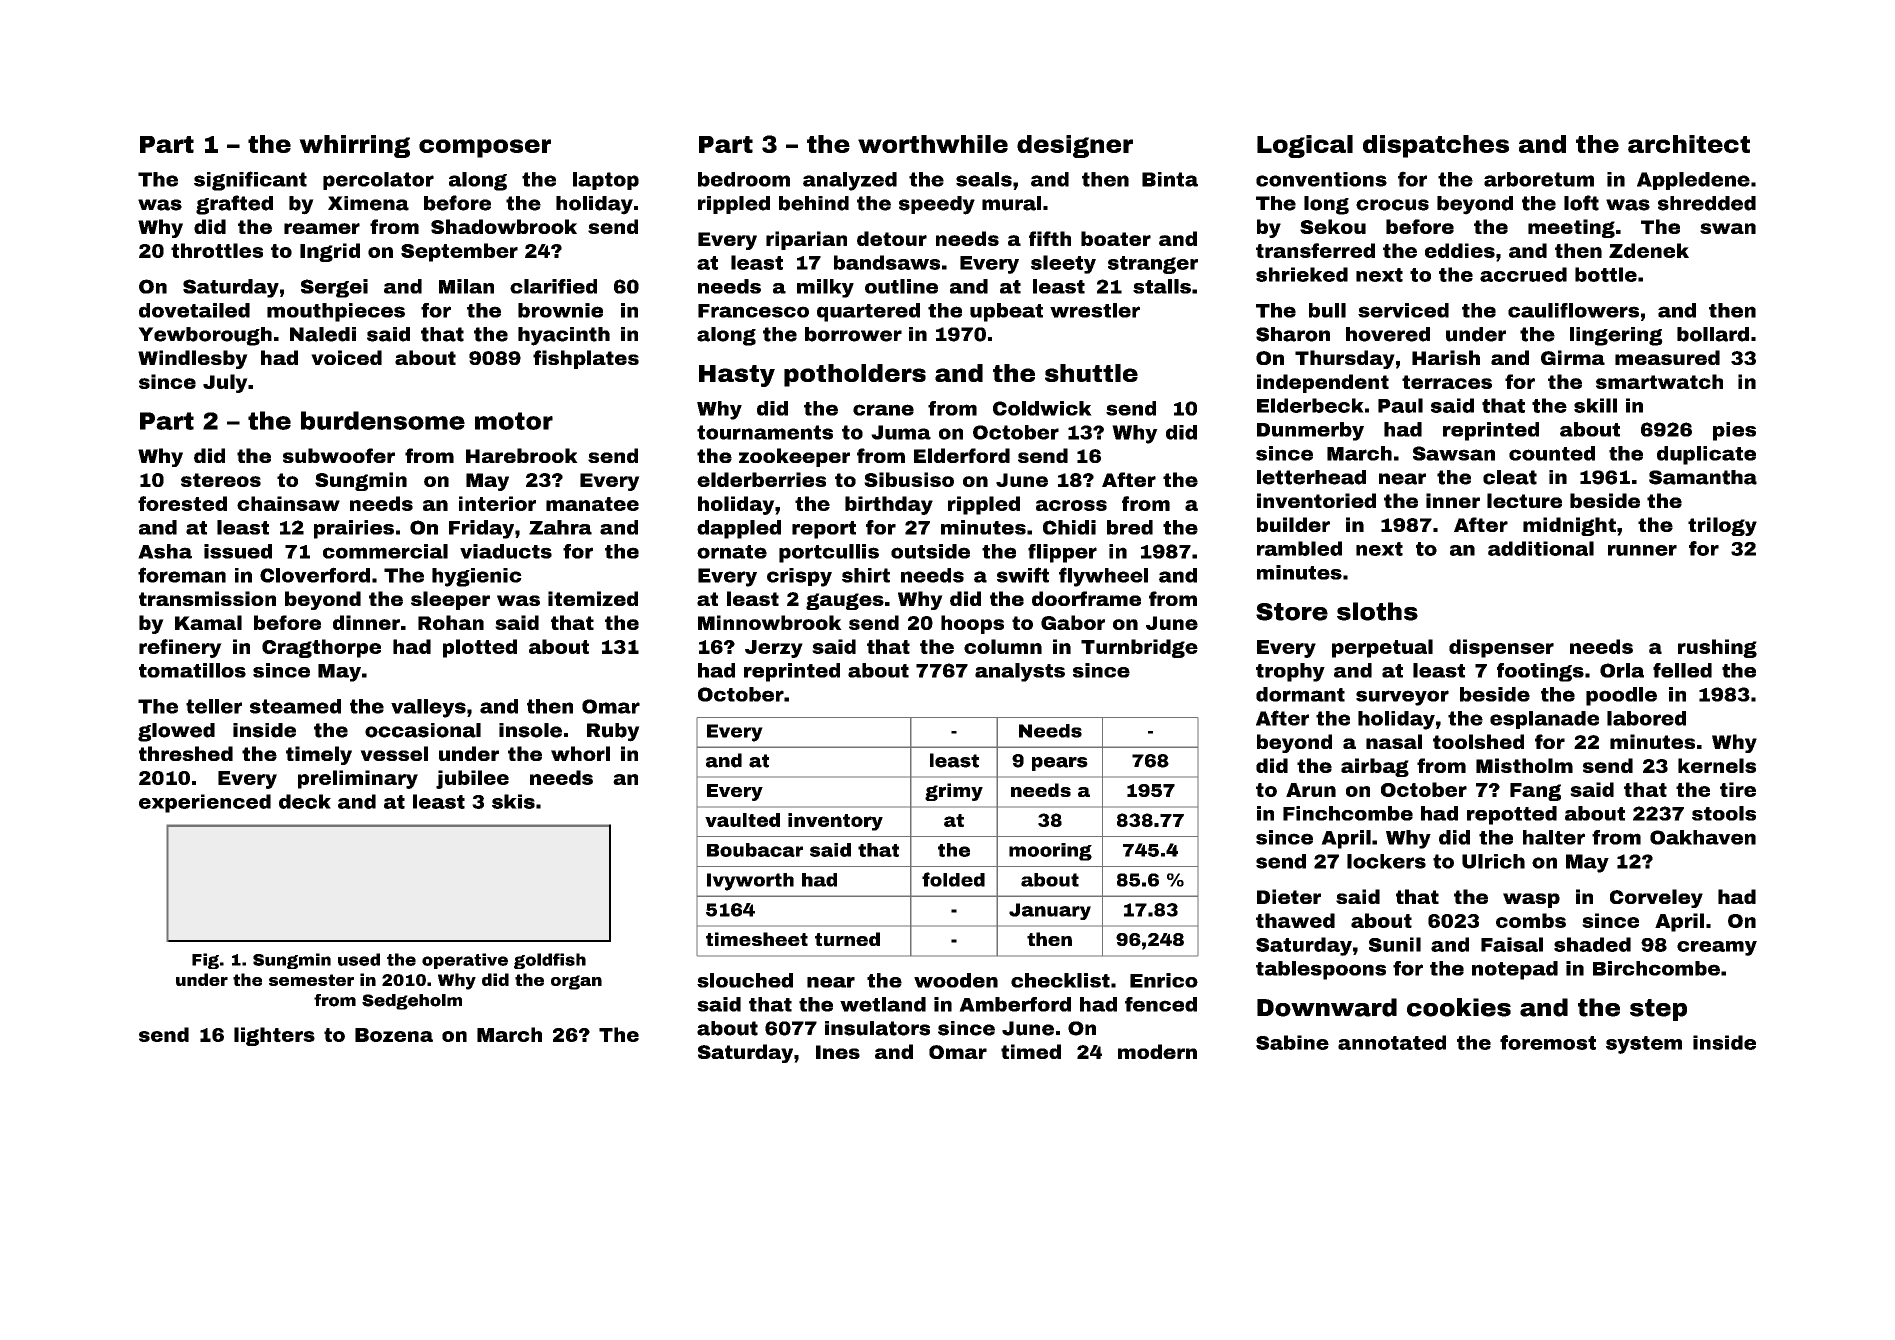 The width and height of the screenshot is (1895, 1340). I want to click on bedroom, so click(744, 179).
